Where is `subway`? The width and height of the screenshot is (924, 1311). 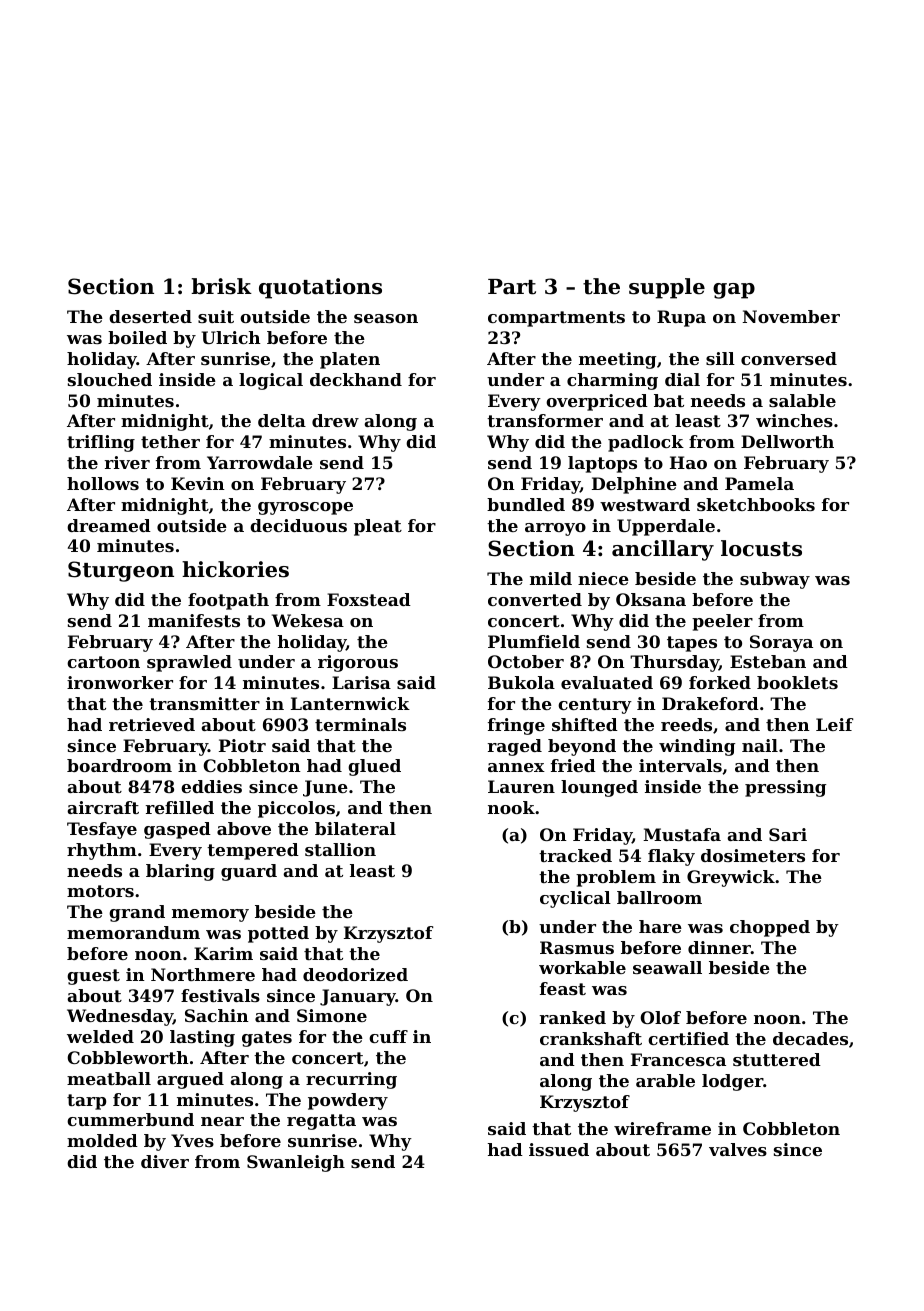 subway is located at coordinates (775, 580).
